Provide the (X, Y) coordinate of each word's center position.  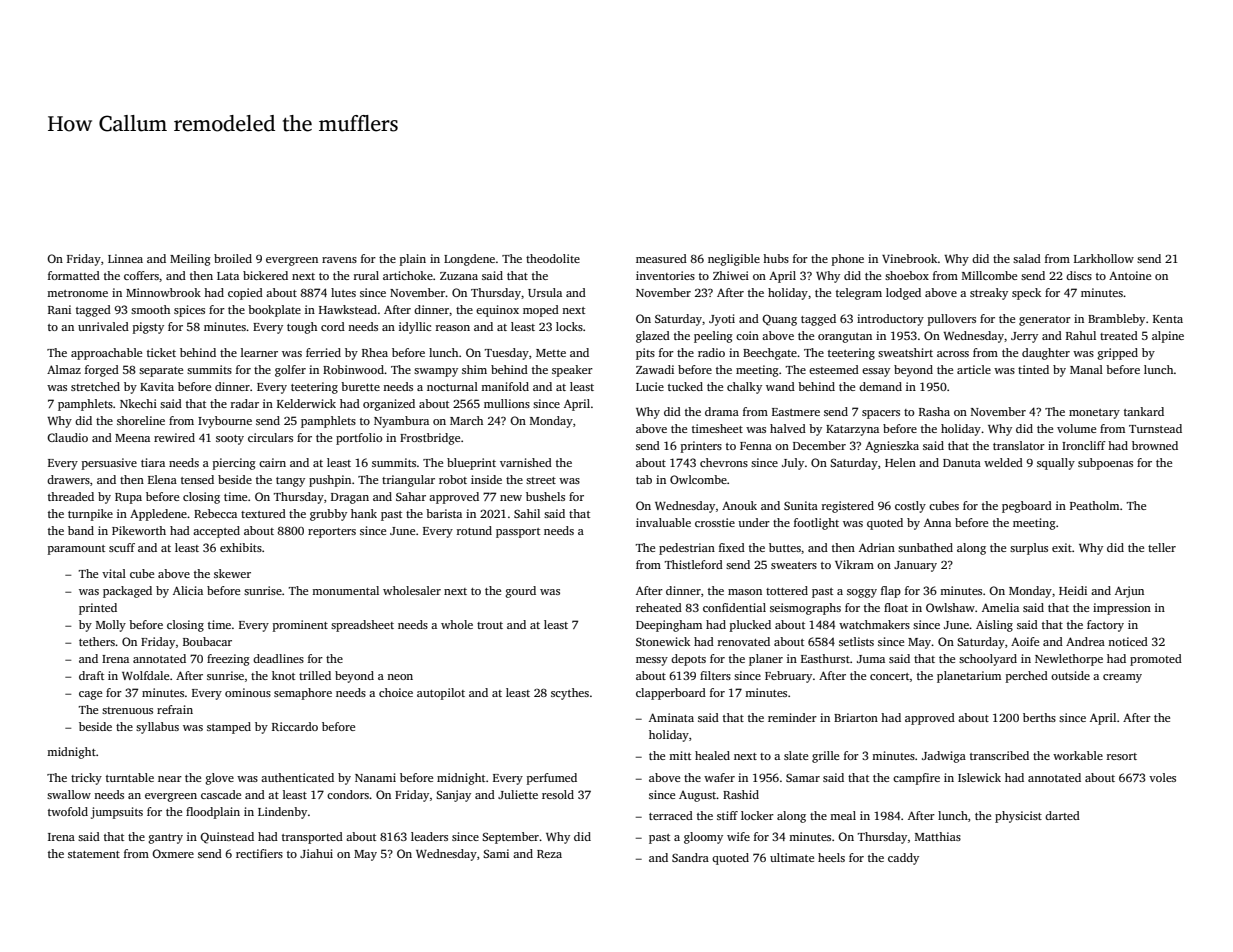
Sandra (690, 857)
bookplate (274, 311)
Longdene (469, 260)
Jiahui (316, 853)
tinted (1033, 369)
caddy (903, 859)
